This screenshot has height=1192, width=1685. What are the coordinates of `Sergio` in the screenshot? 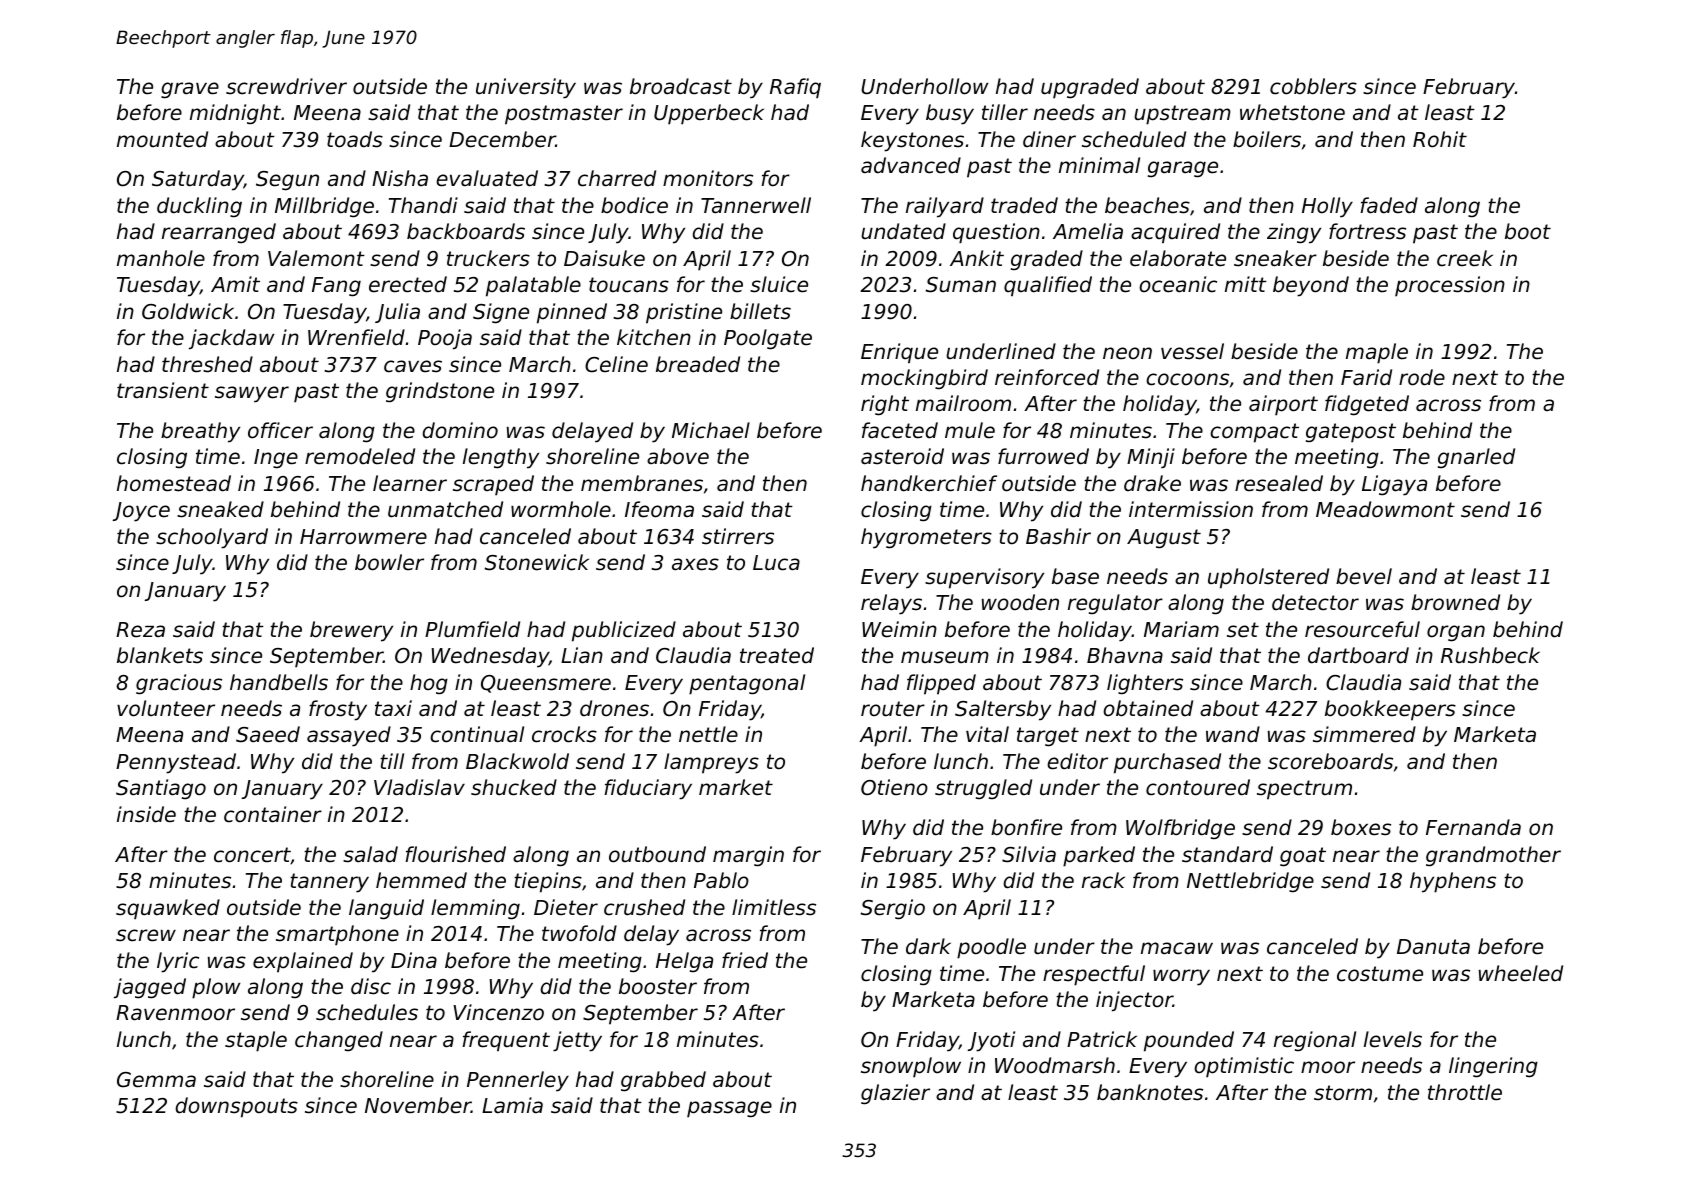 It's located at (893, 909).
